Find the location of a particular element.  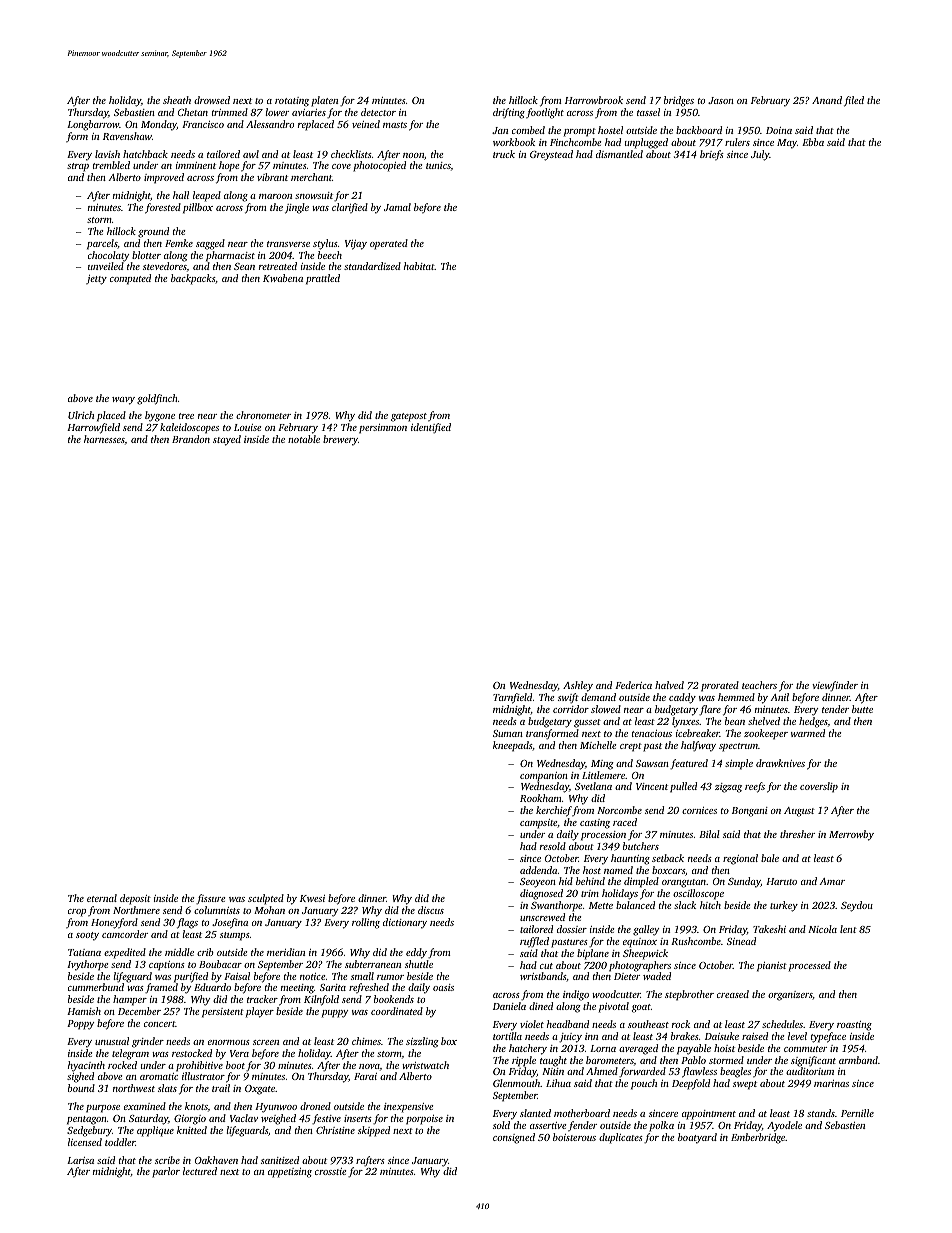

consigned is located at coordinates (514, 1138).
